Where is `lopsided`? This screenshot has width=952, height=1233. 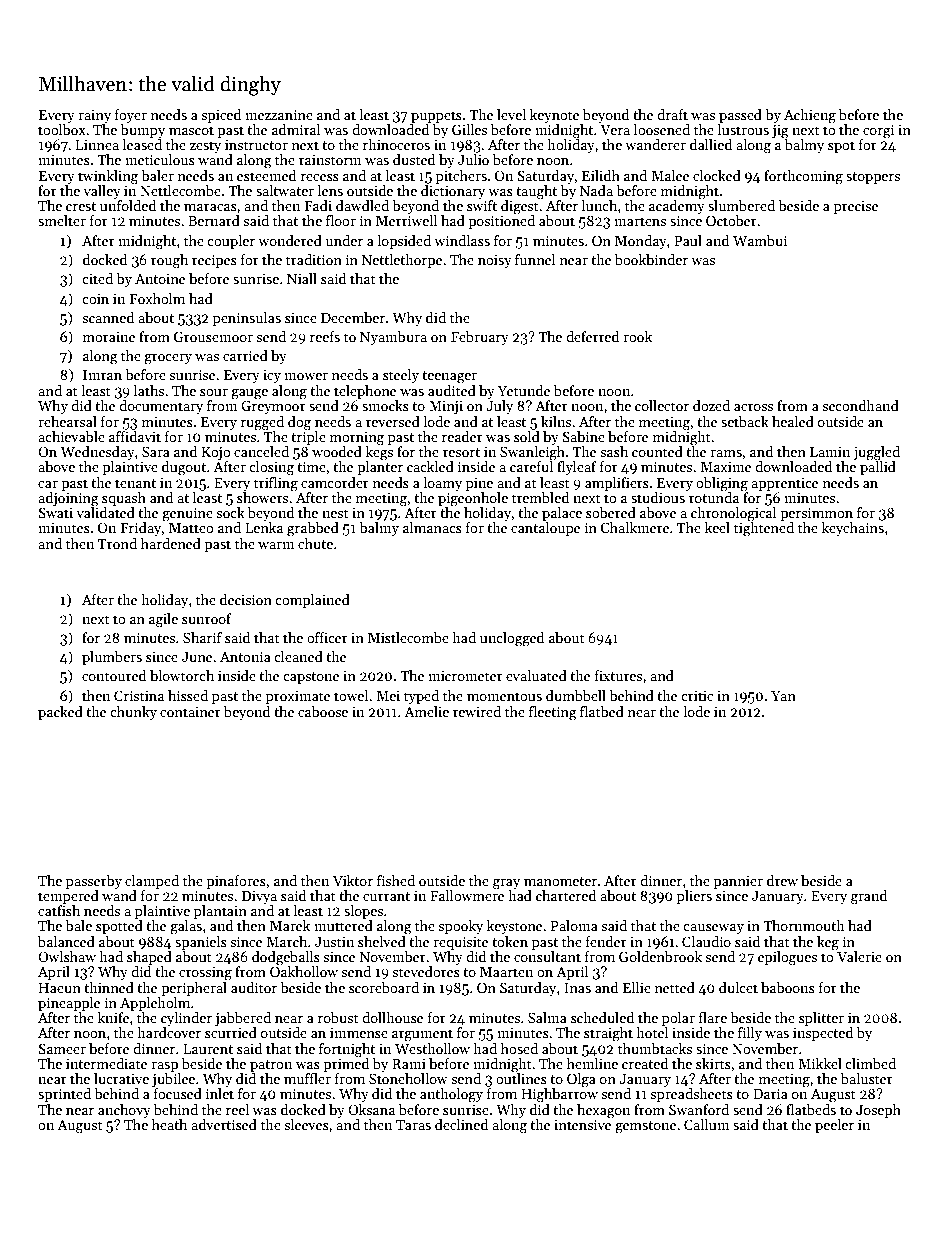
lopsided is located at coordinates (404, 242).
